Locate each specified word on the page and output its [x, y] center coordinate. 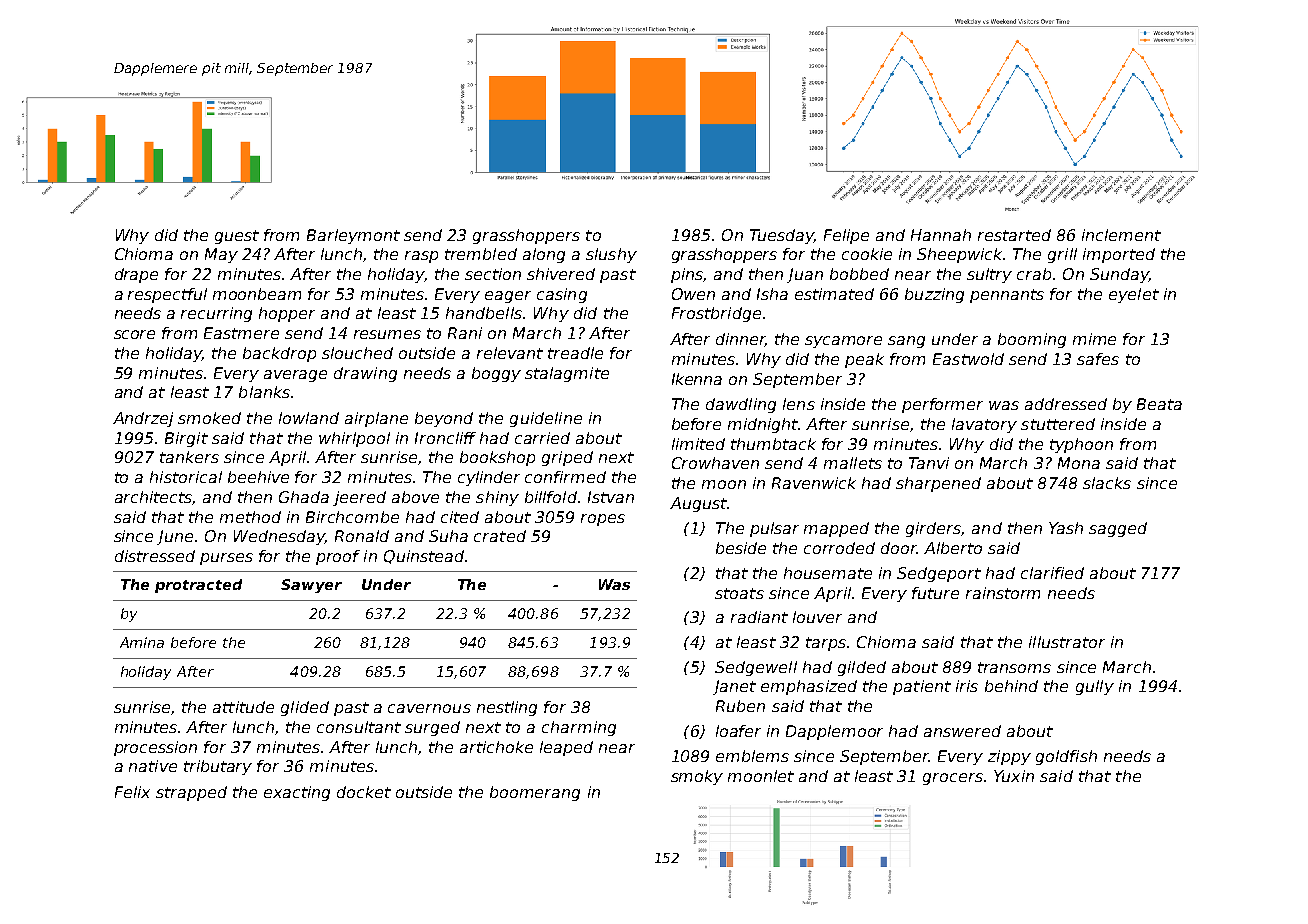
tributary [218, 767]
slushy [611, 255]
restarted [1014, 235]
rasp [421, 257]
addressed [1066, 404]
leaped [566, 748]
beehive [258, 477]
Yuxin [1014, 776]
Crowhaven [715, 463]
